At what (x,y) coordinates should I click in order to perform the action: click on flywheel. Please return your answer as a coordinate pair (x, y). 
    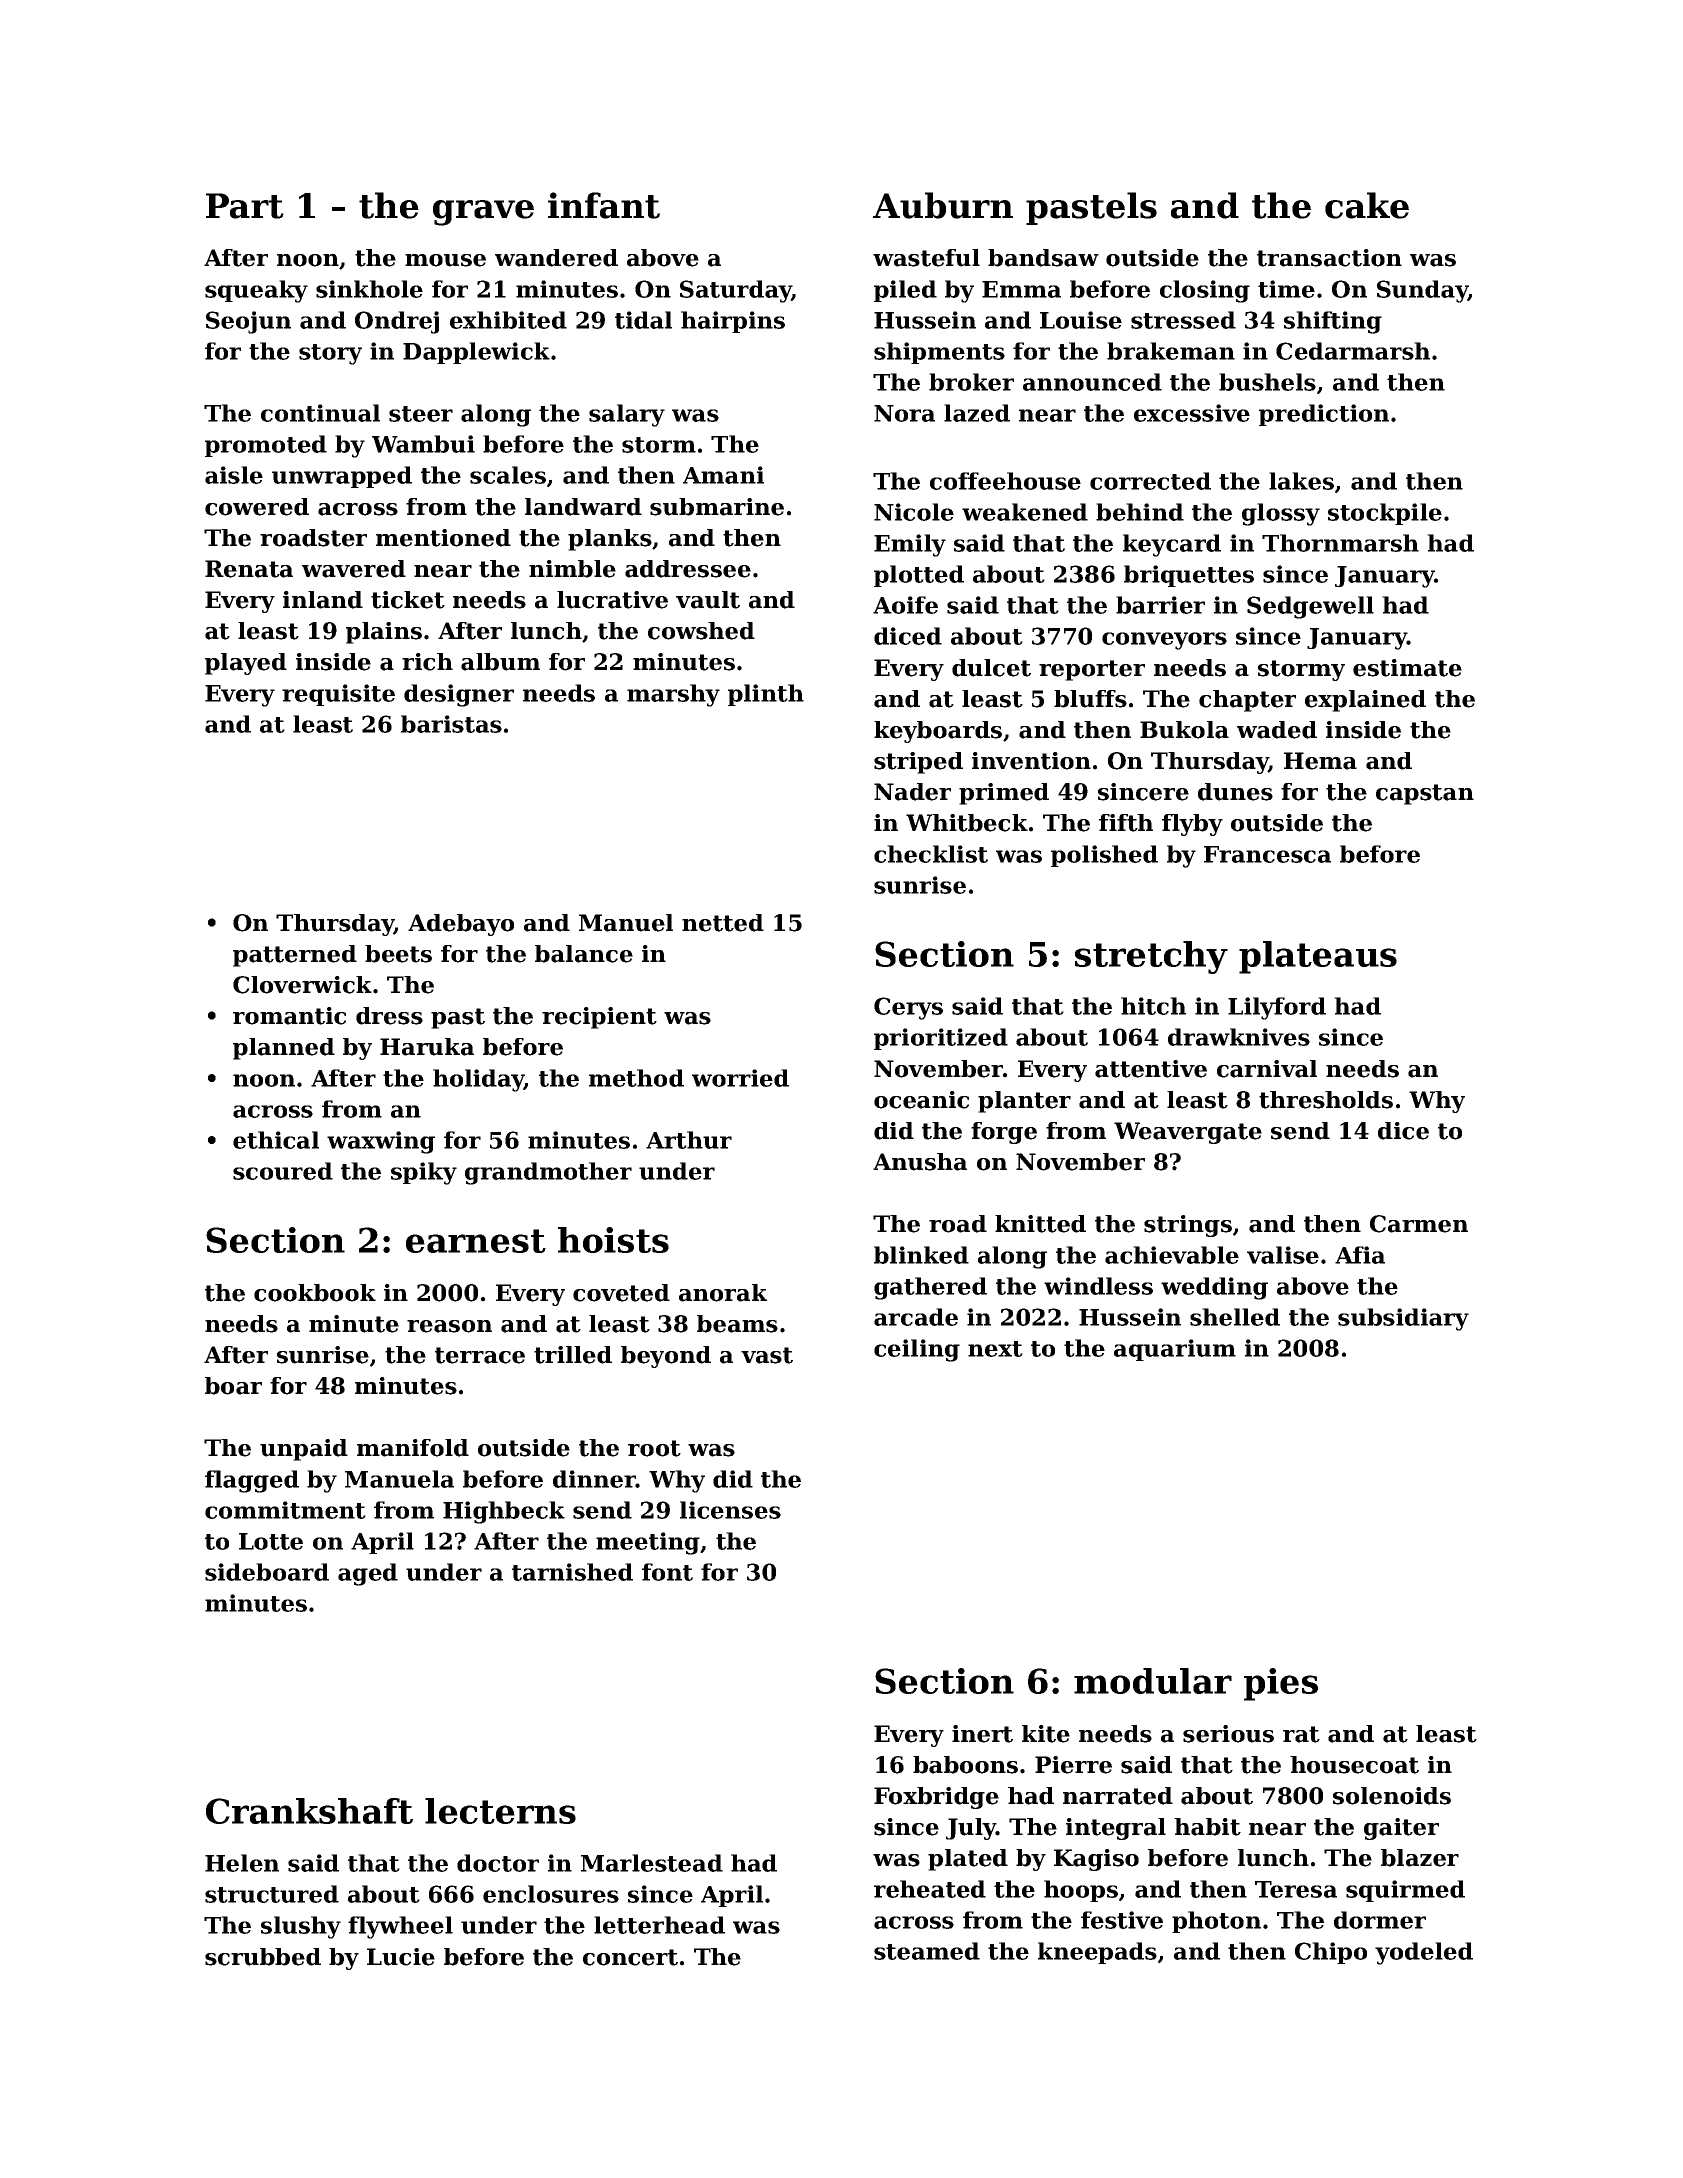
    Looking at the image, I should click on (400, 1927).
